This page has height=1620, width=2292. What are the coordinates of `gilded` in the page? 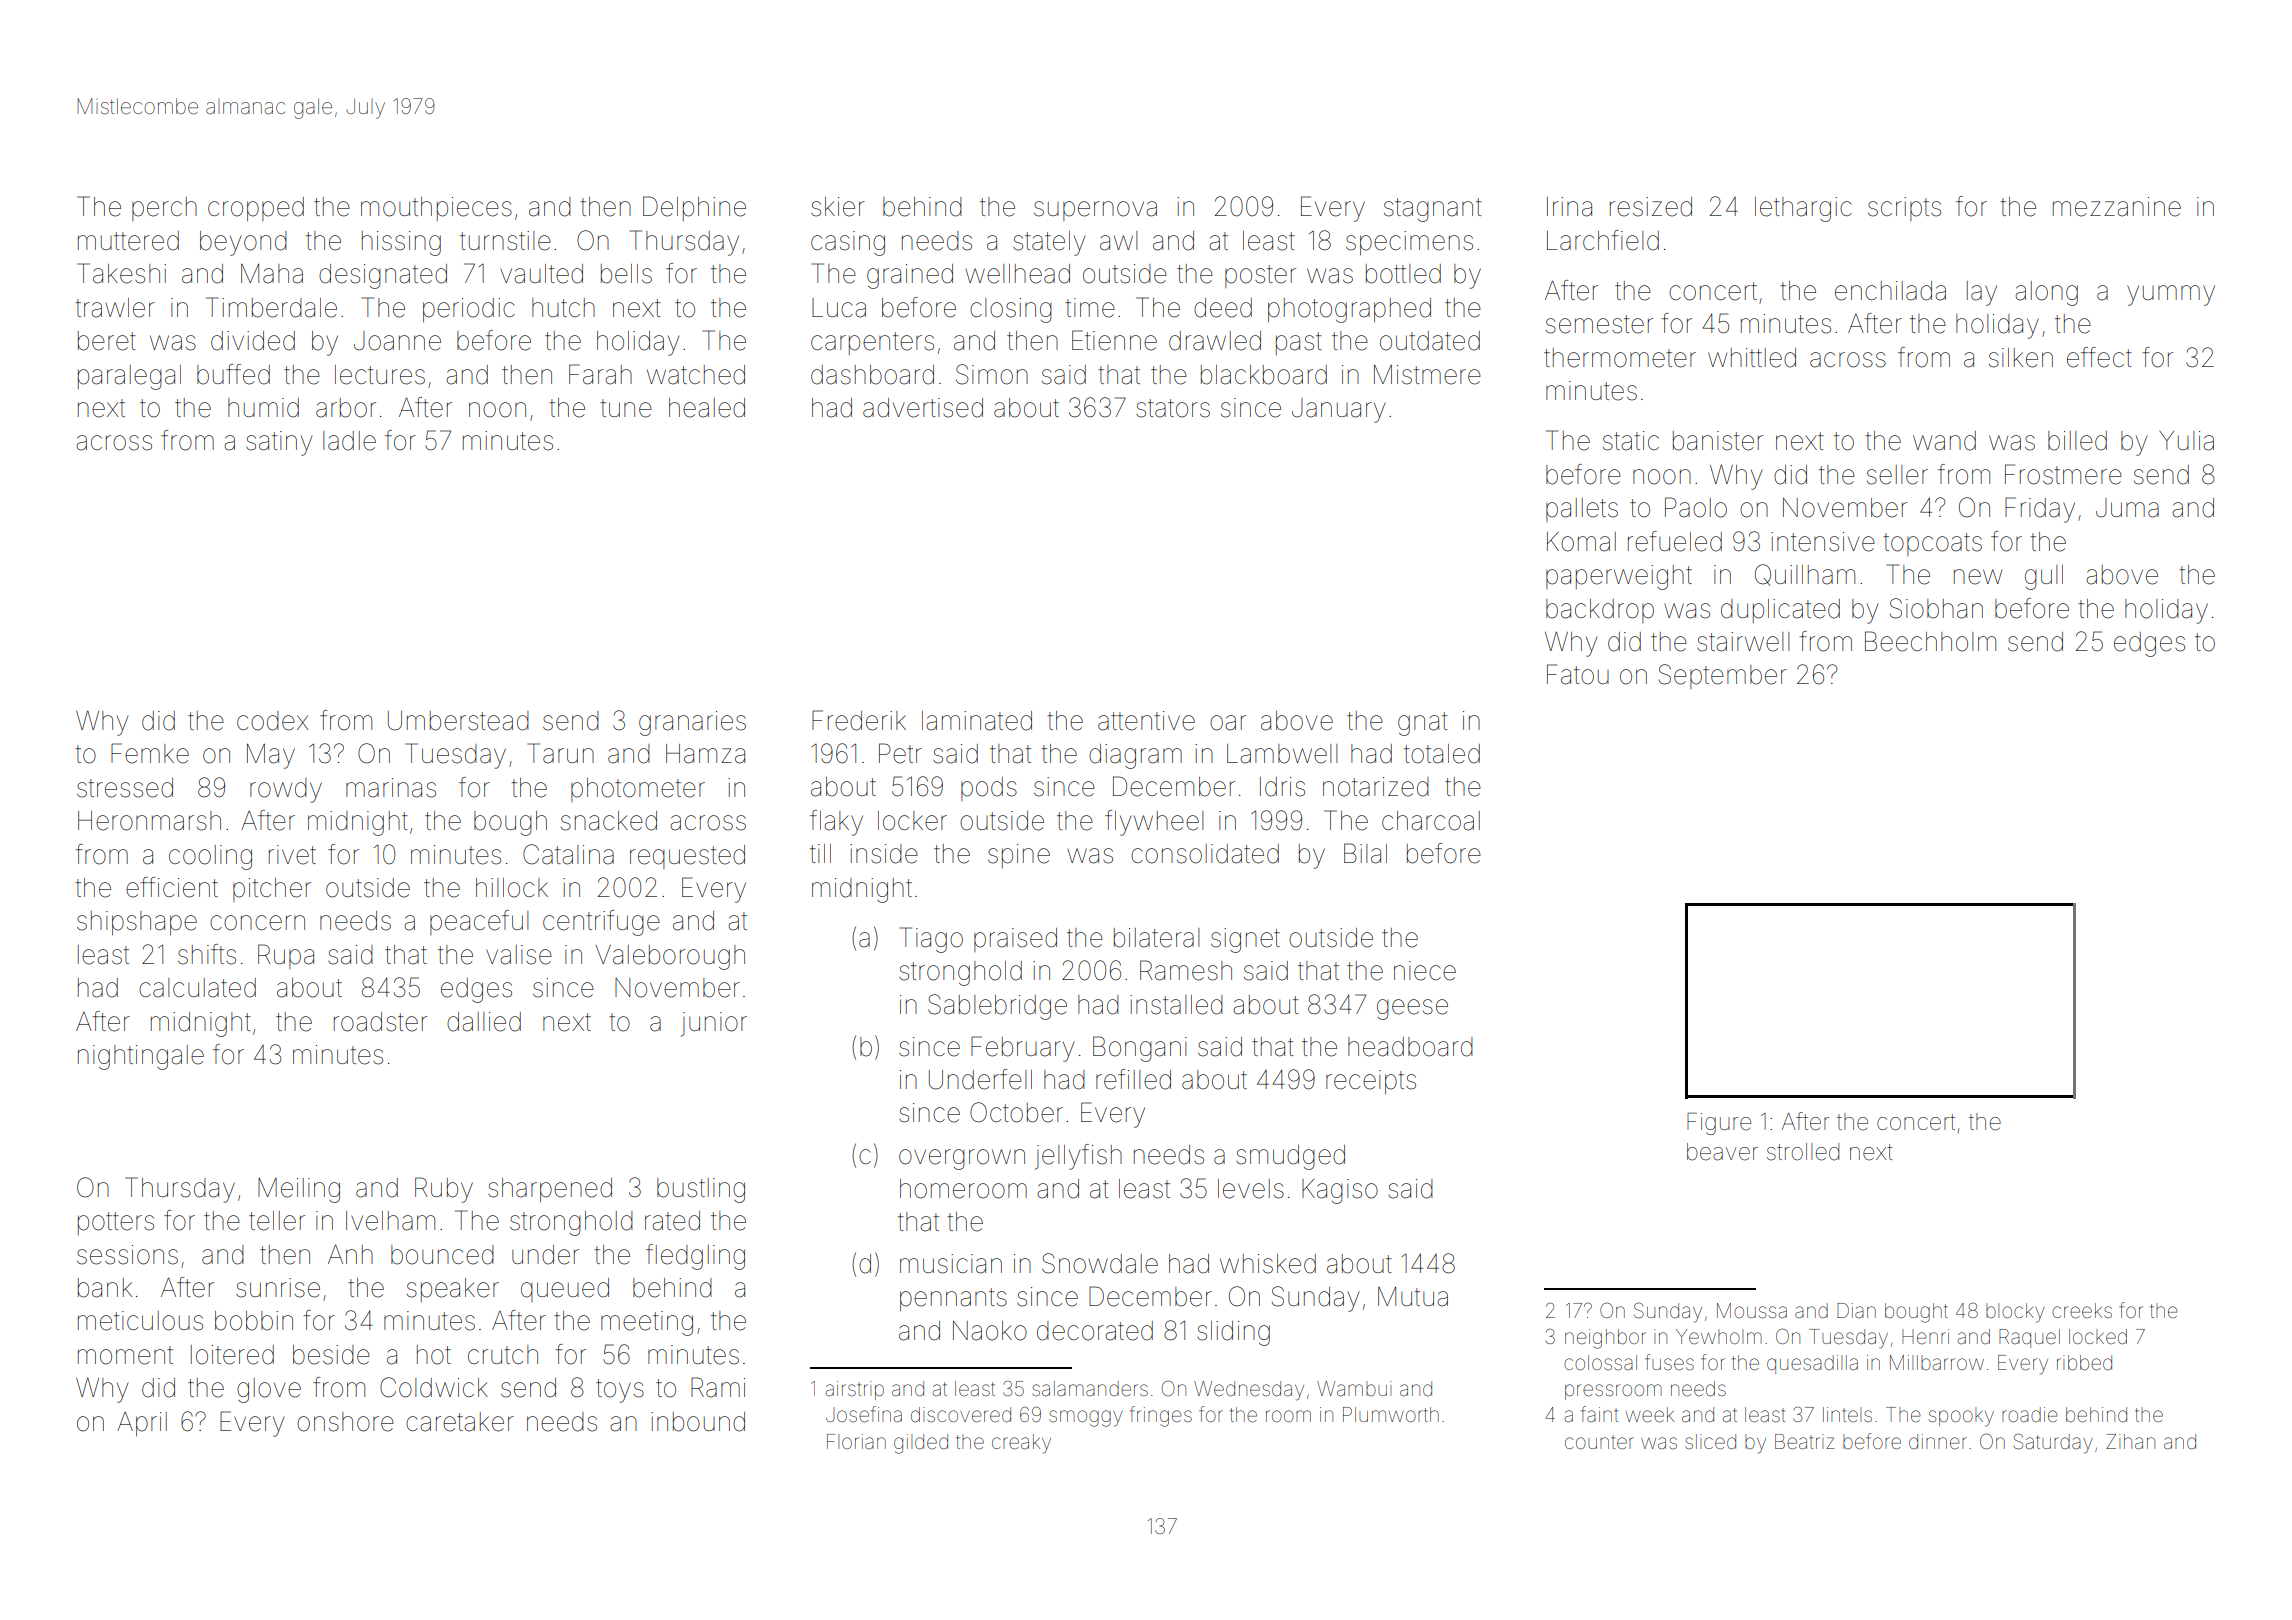 It's located at (921, 1444).
